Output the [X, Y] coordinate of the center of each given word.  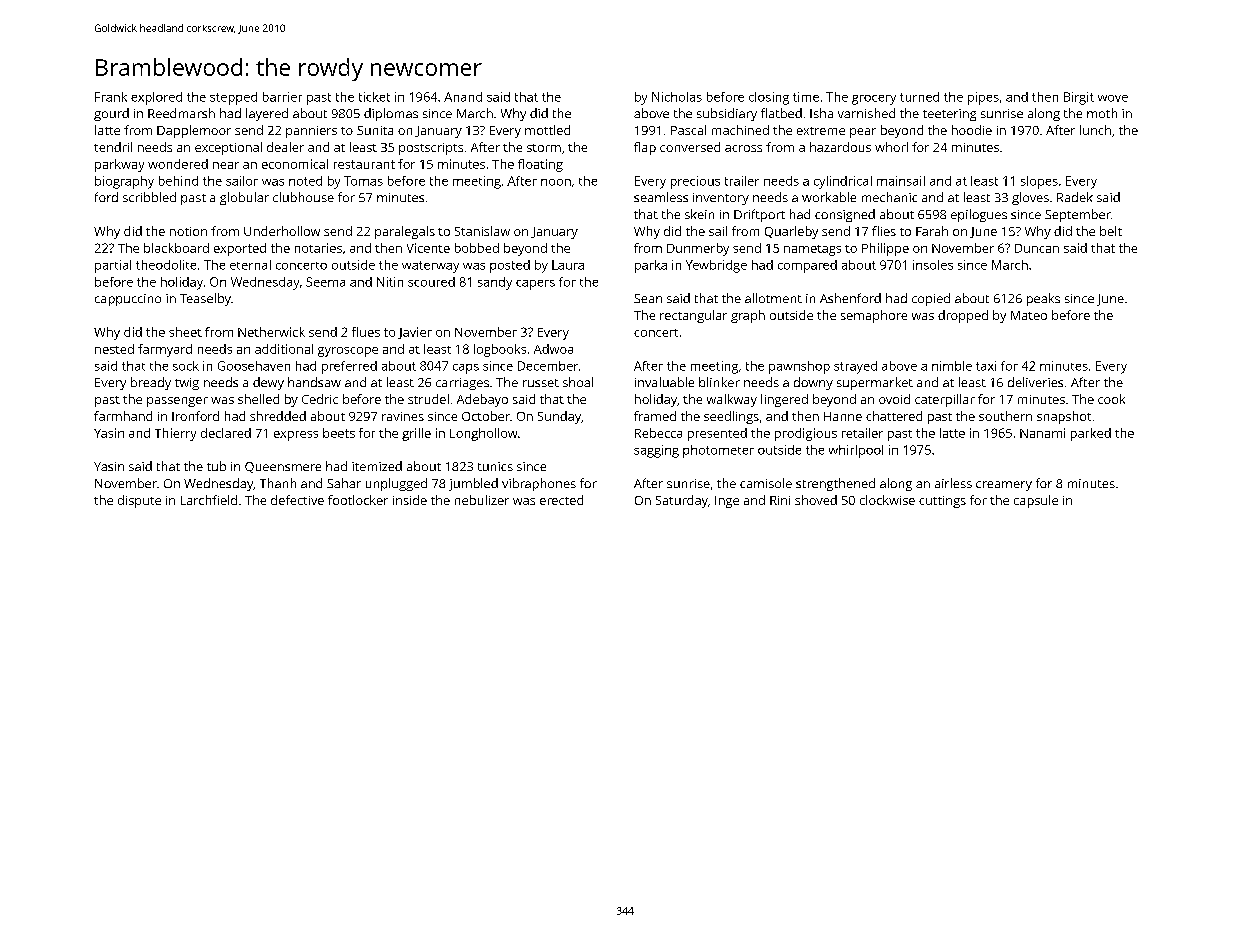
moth [1102, 113]
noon [556, 182]
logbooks [500, 350]
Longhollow [483, 434]
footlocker [358, 500]
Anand [463, 97]
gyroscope [348, 352]
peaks [1043, 299]
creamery [1004, 486]
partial [113, 266]
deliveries [1035, 382]
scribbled [149, 197]
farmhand [123, 416]
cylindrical [843, 182]
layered [267, 114]
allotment [773, 298]
